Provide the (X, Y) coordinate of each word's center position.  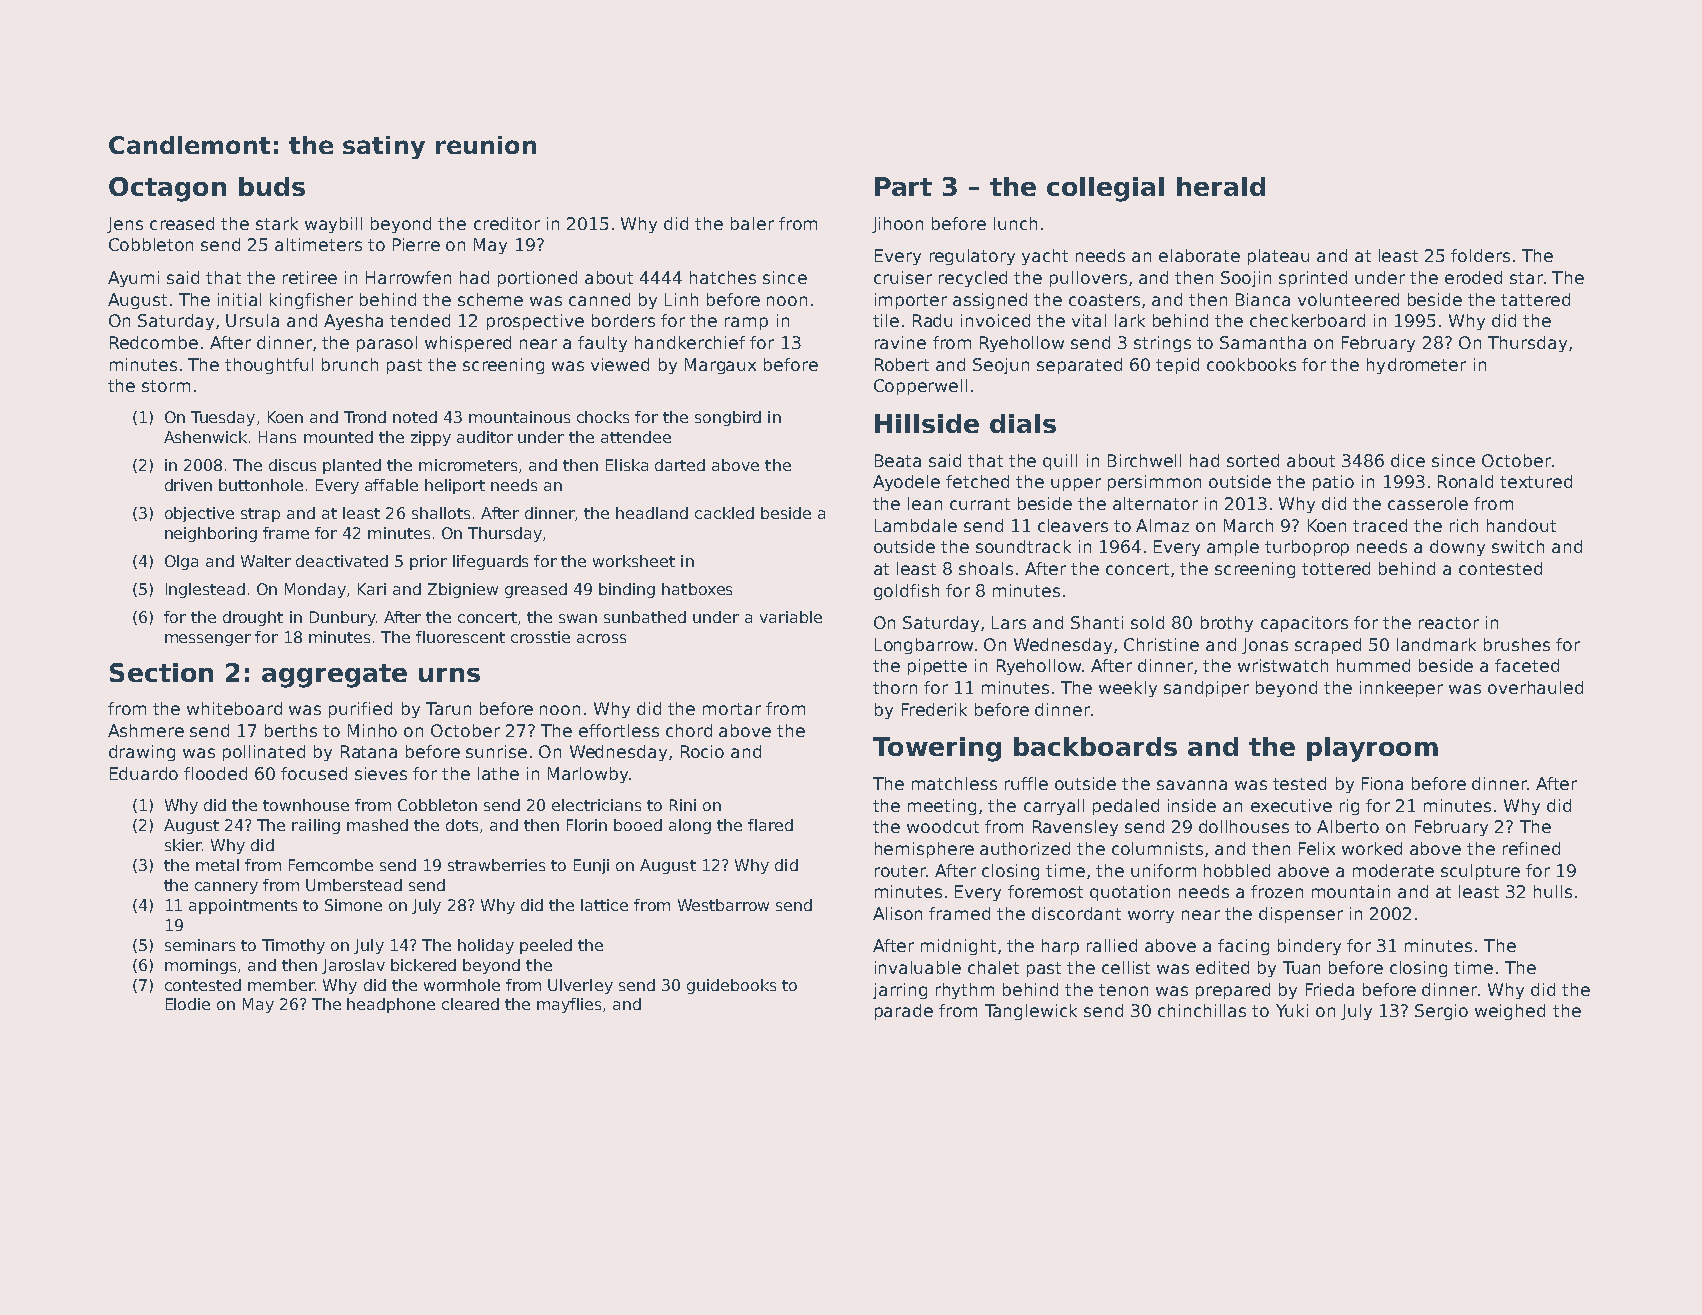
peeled (546, 946)
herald (1221, 186)
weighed (1510, 1012)
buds (272, 186)
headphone (391, 1005)
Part (903, 186)
